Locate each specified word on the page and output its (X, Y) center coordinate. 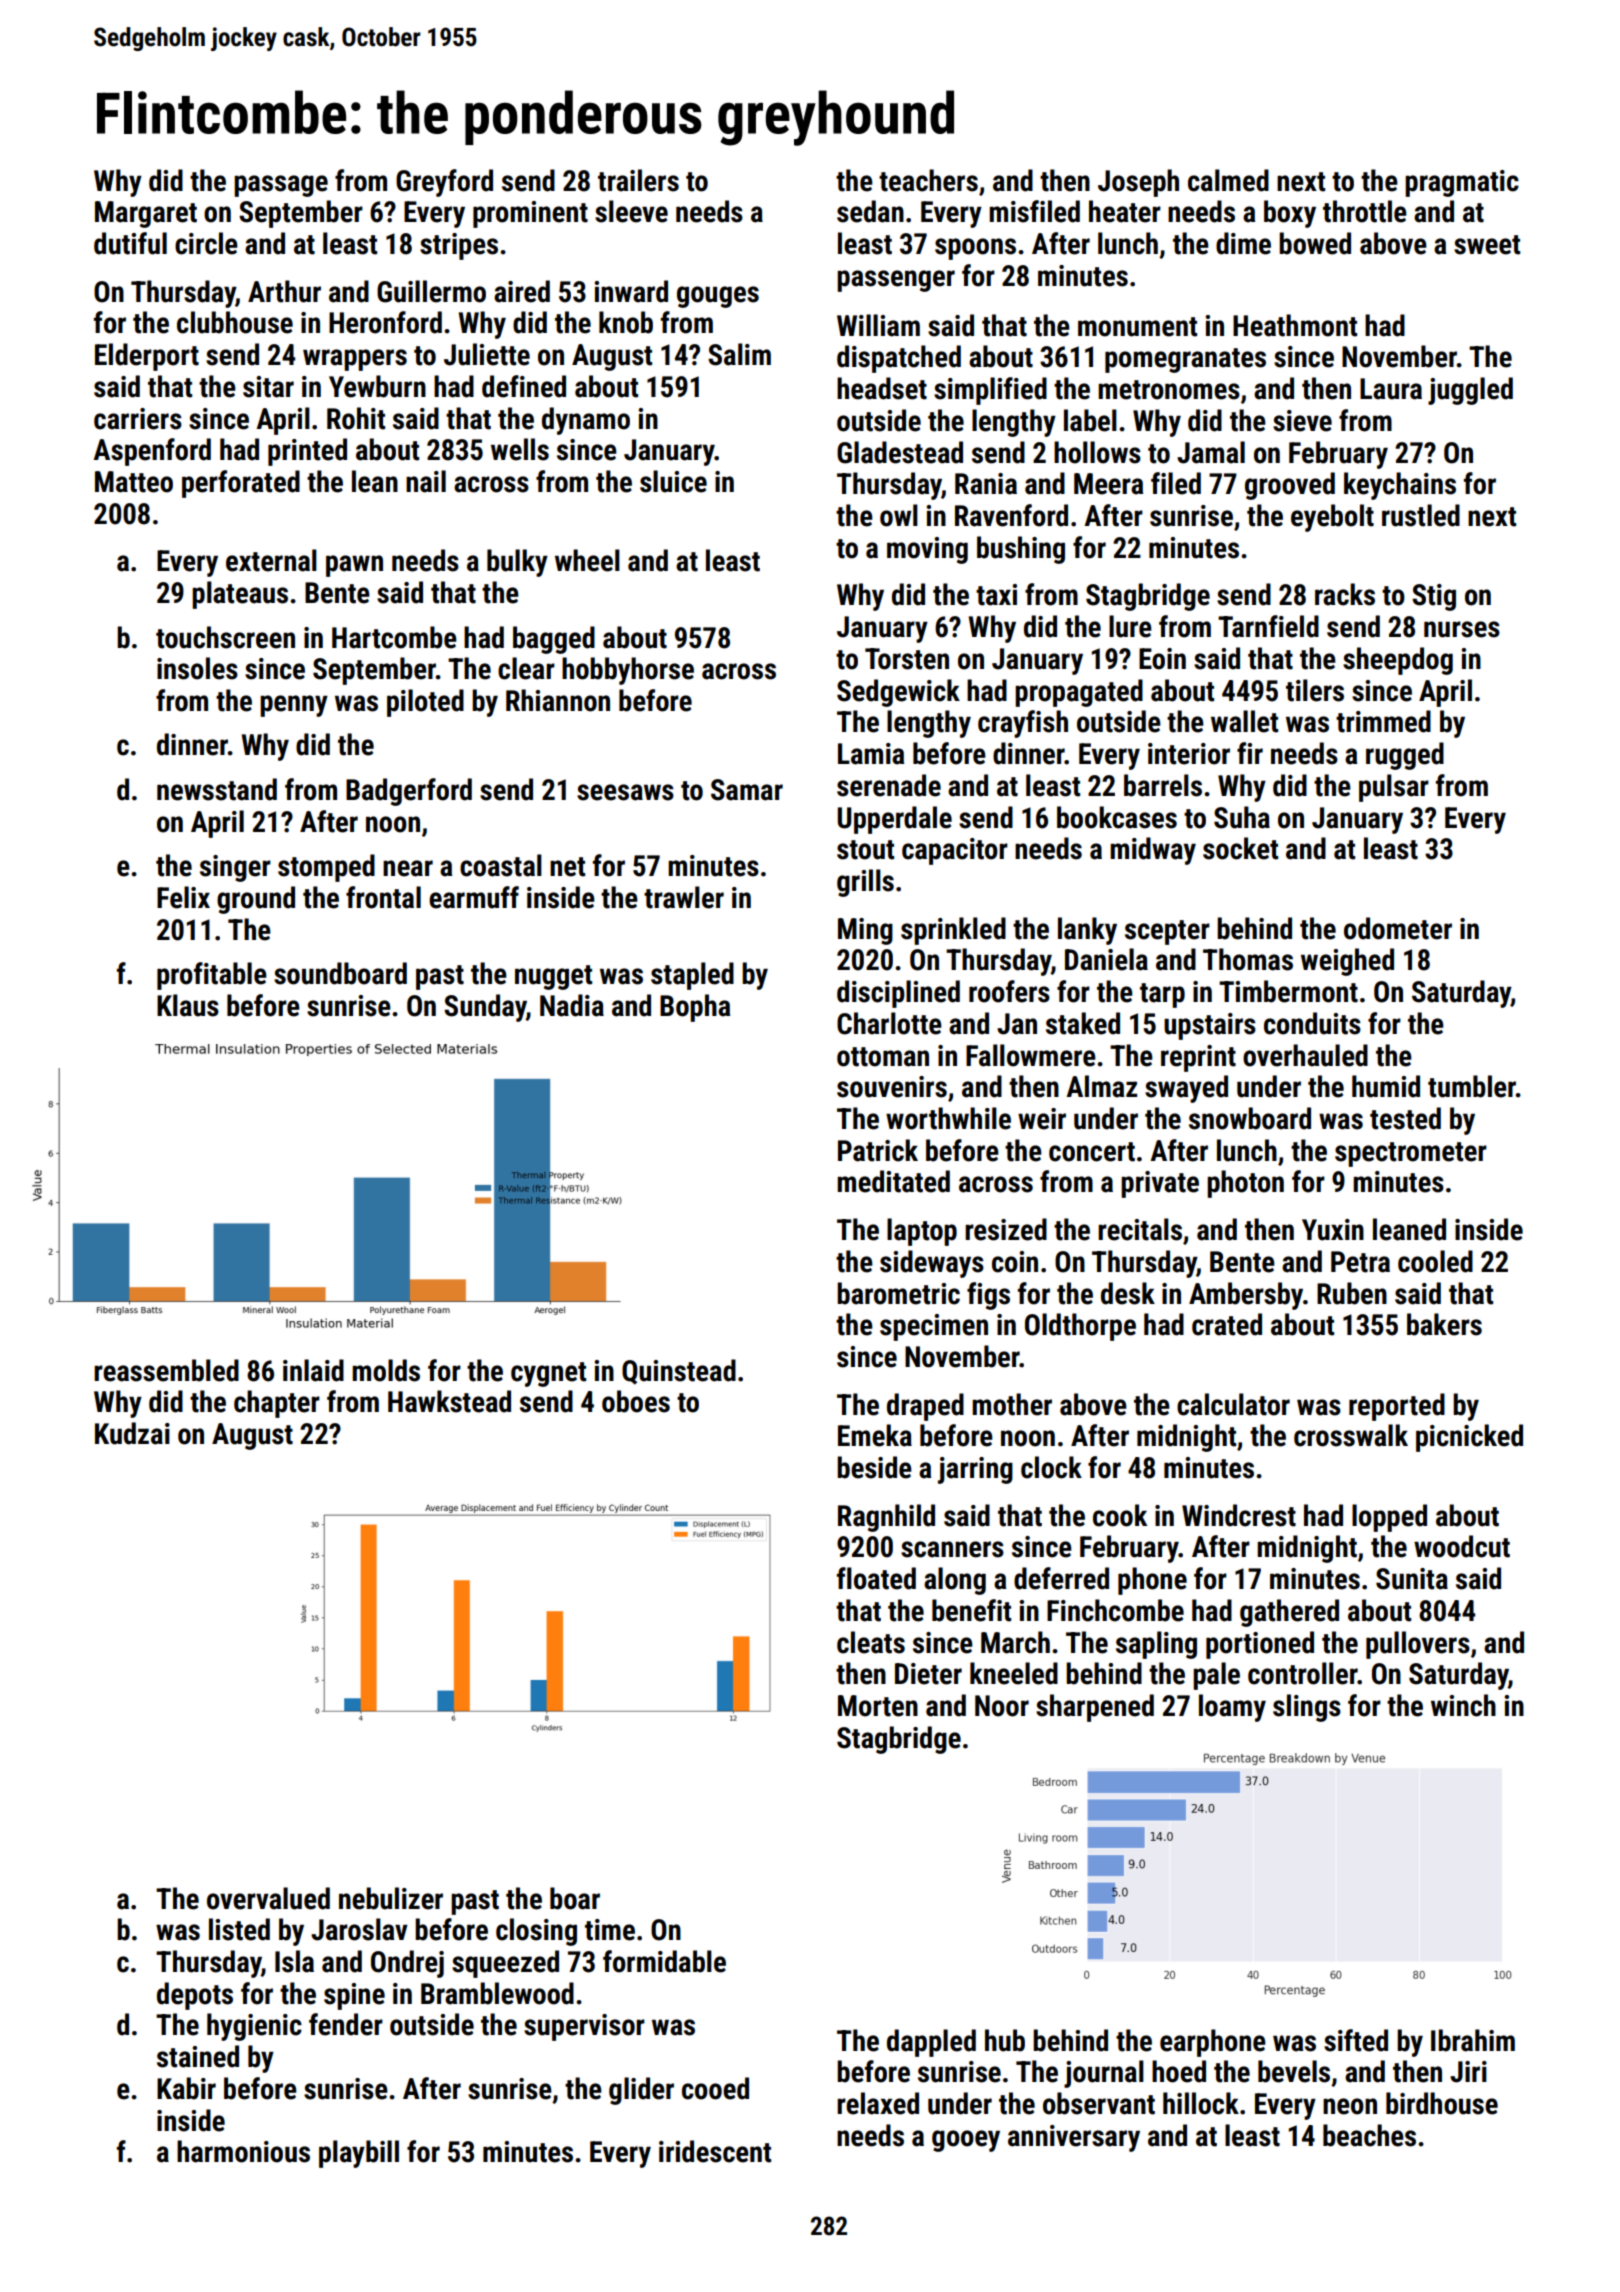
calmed (1228, 180)
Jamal (1211, 452)
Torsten (907, 659)
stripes (459, 246)
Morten (878, 1706)
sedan (870, 211)
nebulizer (391, 1898)
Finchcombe (1115, 1610)
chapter (277, 1404)
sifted (1356, 2040)
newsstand (217, 789)
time (610, 1930)
